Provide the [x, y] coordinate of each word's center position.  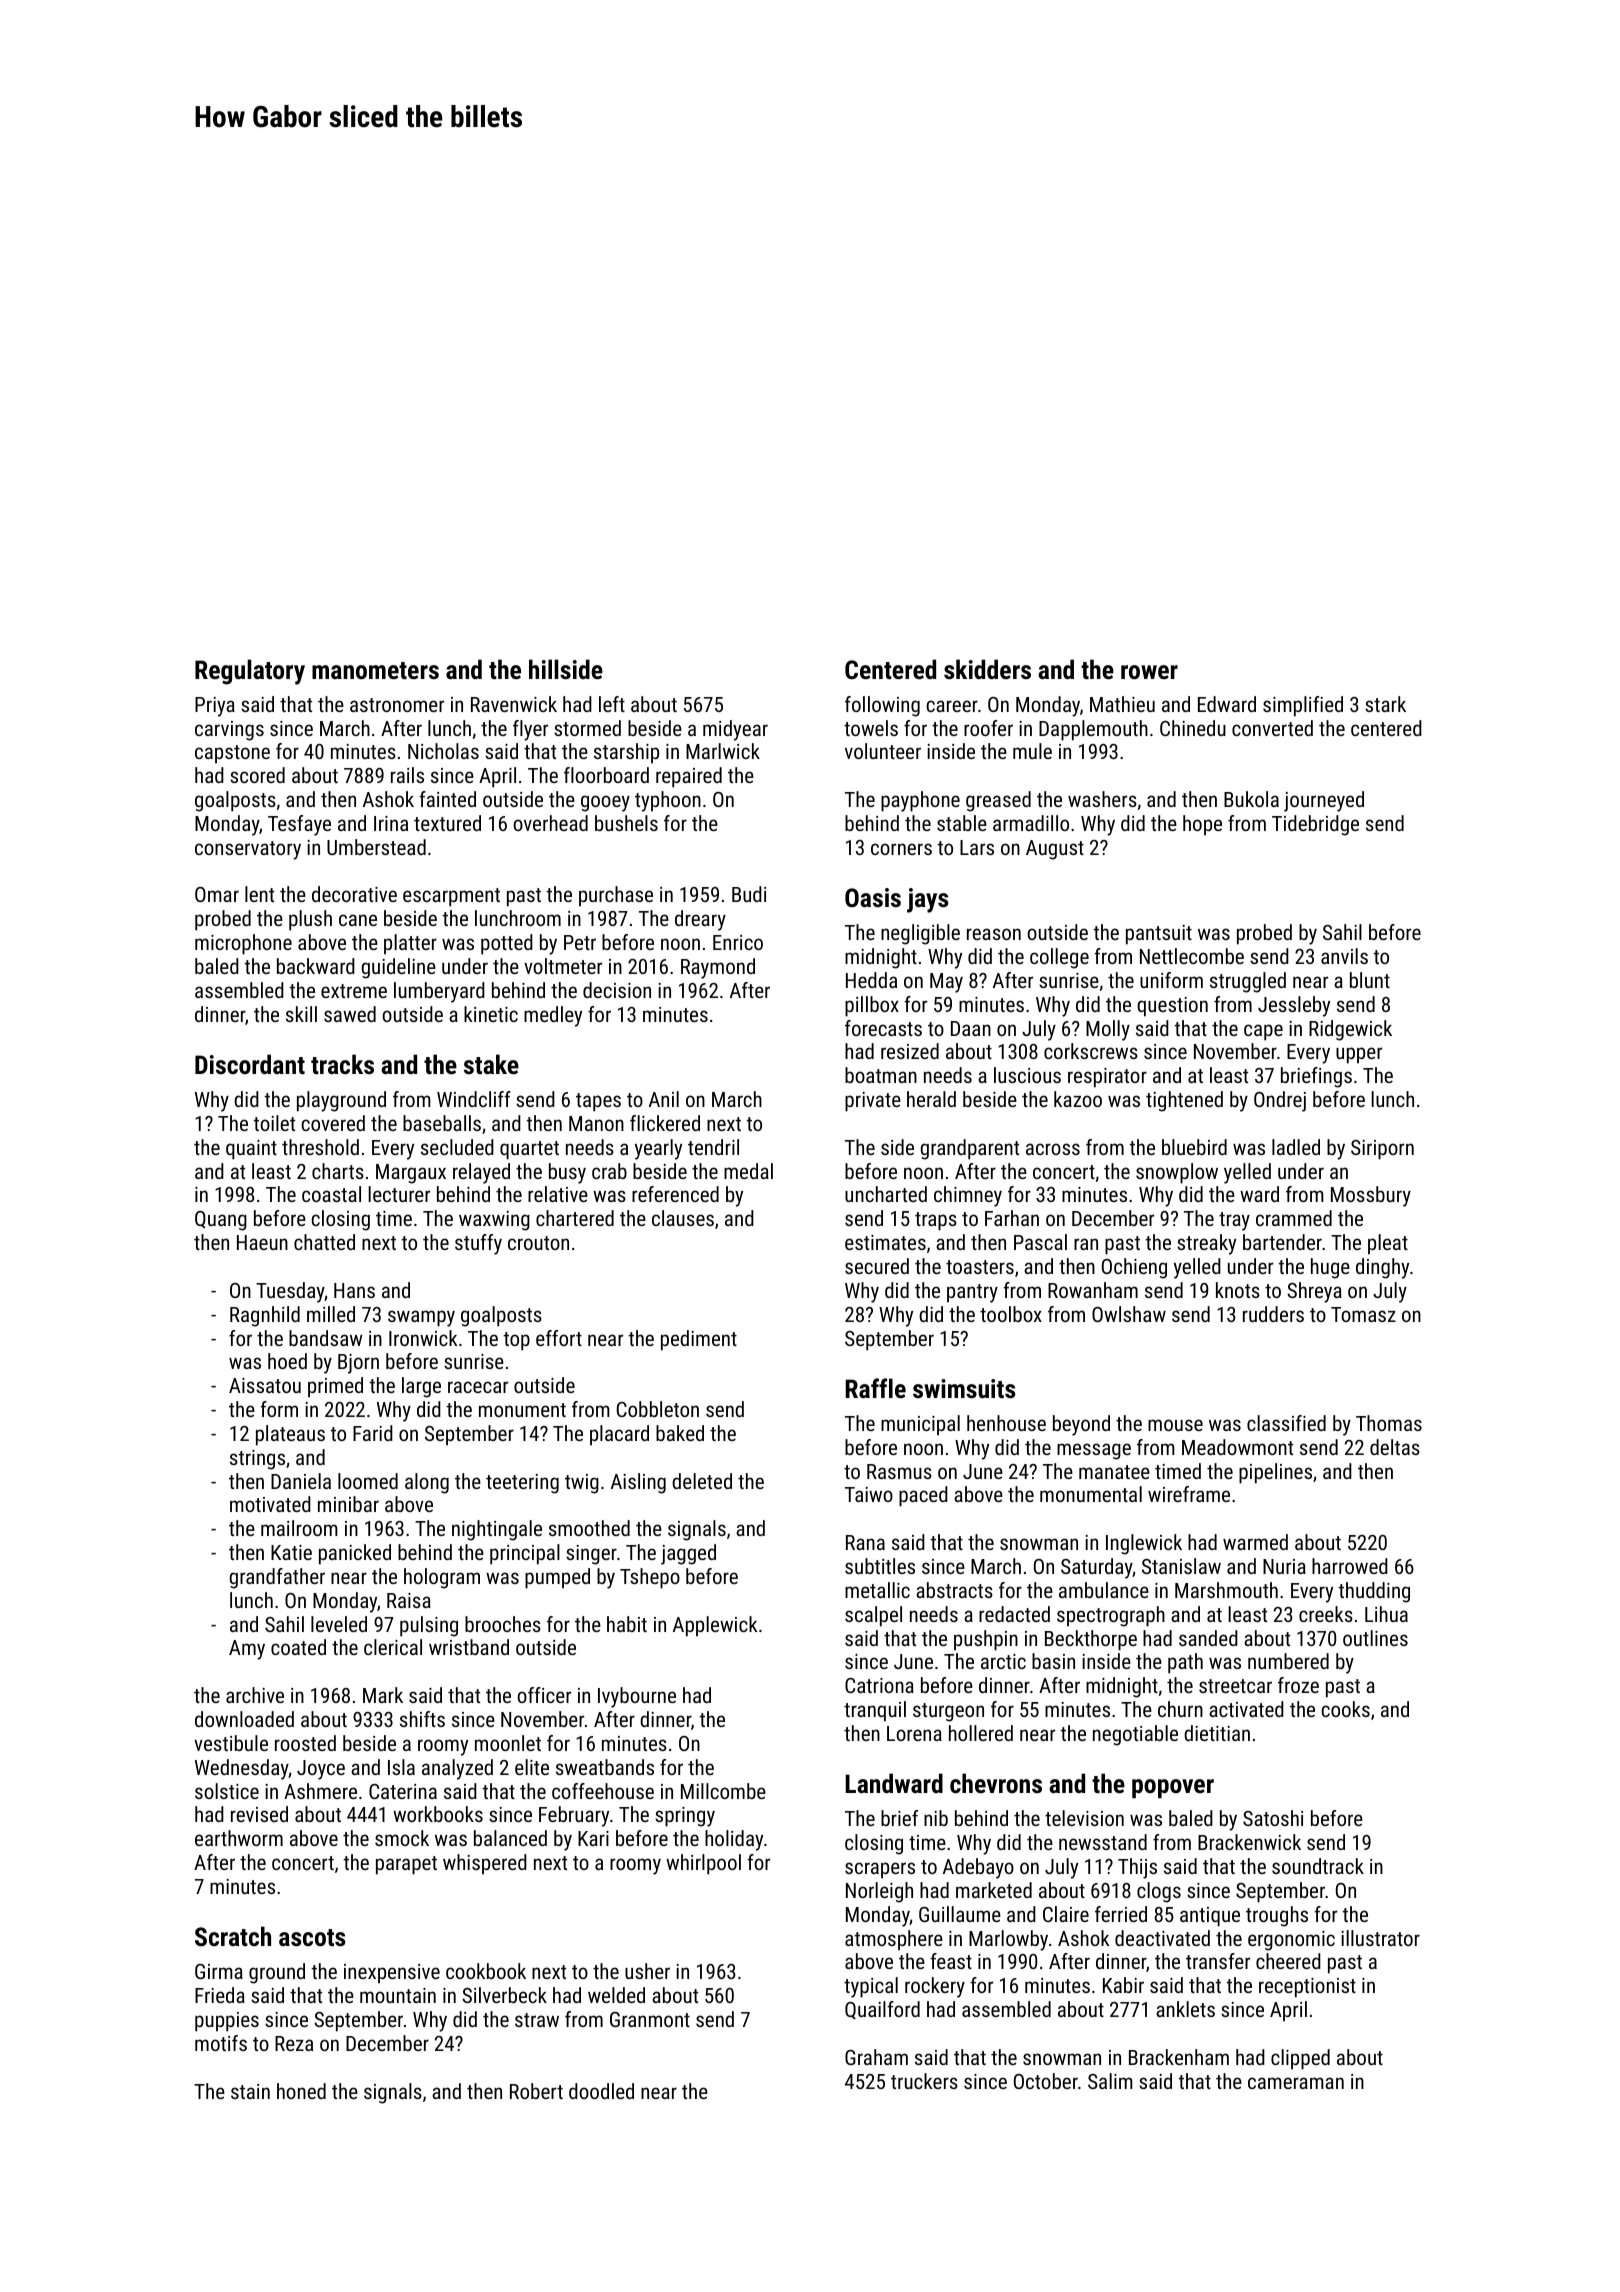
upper [1359, 1055]
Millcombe [723, 1791]
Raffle [875, 1388]
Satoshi [1273, 1818]
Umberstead [376, 847]
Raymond [718, 968]
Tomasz [1363, 1314]
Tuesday [290, 1292]
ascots [312, 1937]
